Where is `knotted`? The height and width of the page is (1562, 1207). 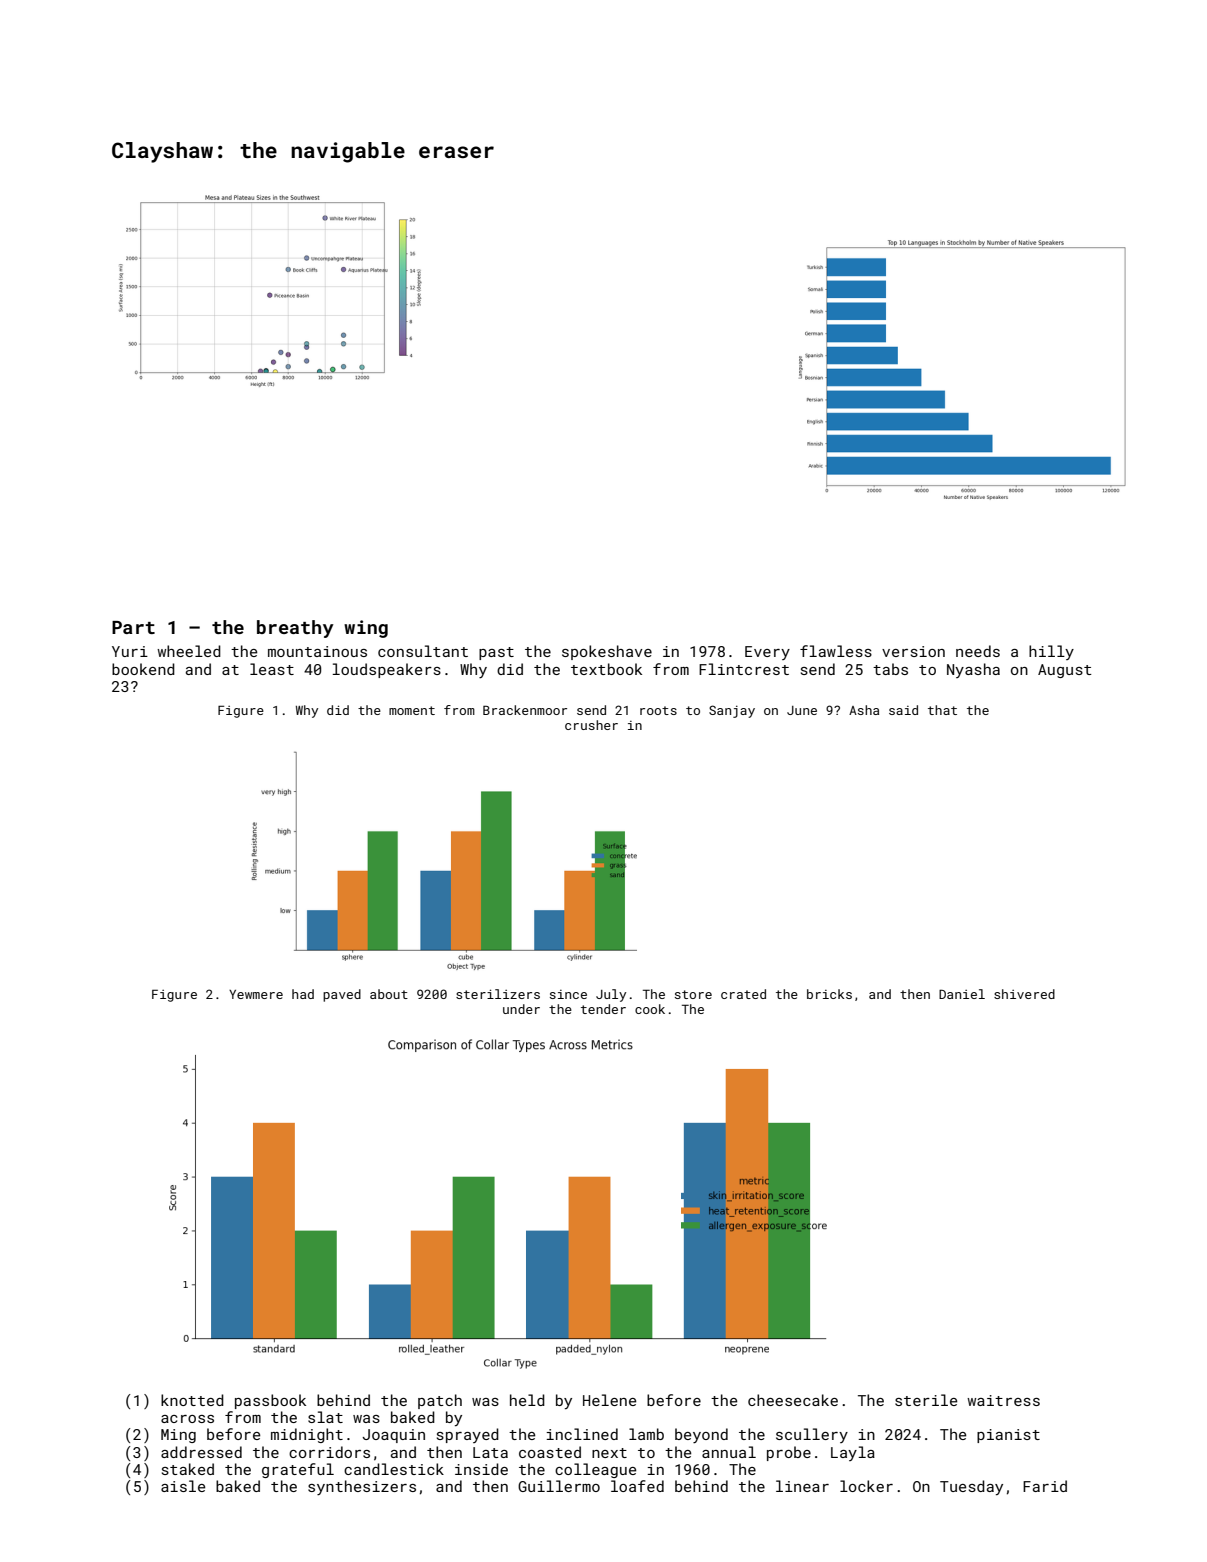
knotted is located at coordinates (192, 1400).
